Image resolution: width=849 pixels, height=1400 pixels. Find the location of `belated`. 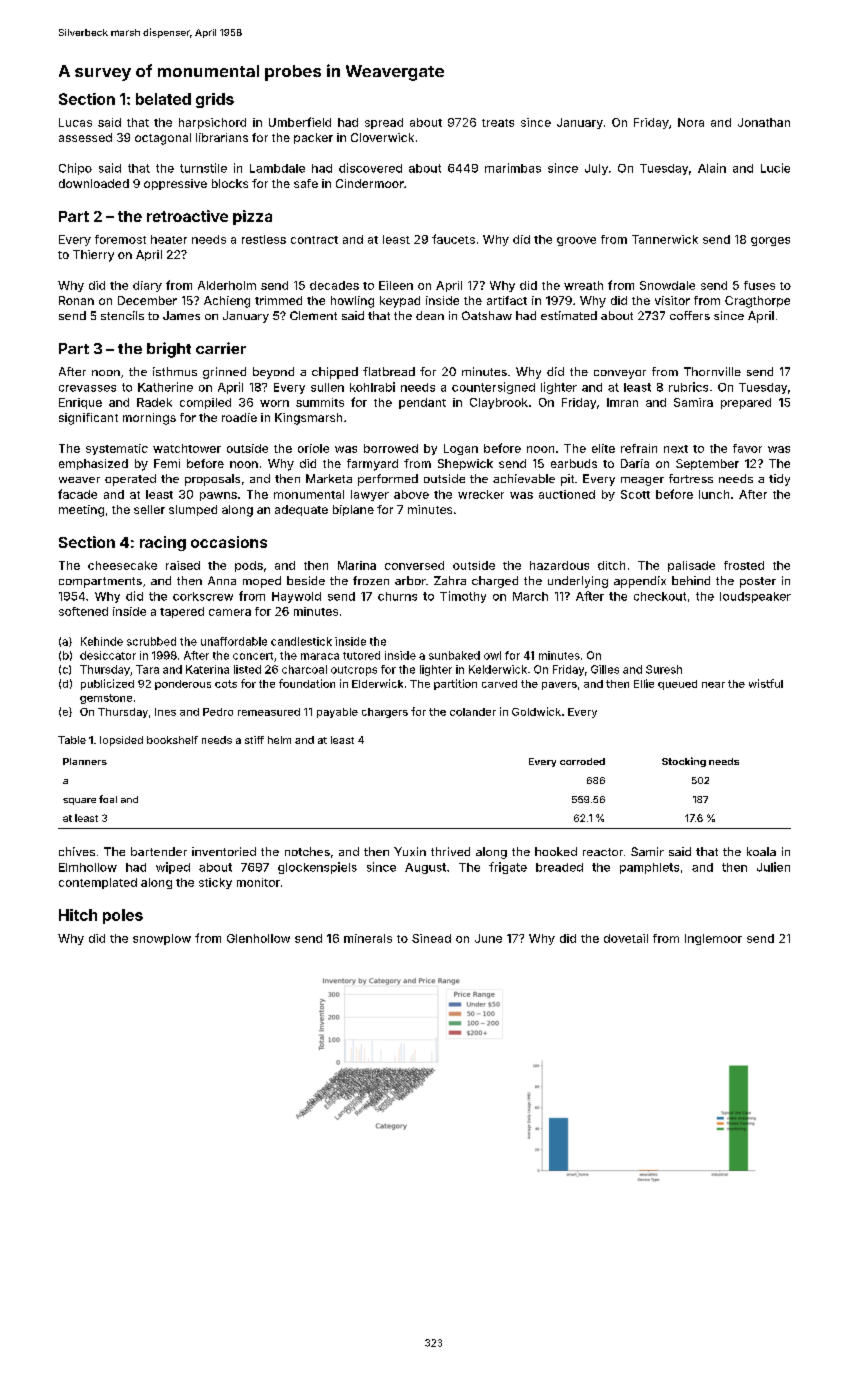

belated is located at coordinates (163, 99).
